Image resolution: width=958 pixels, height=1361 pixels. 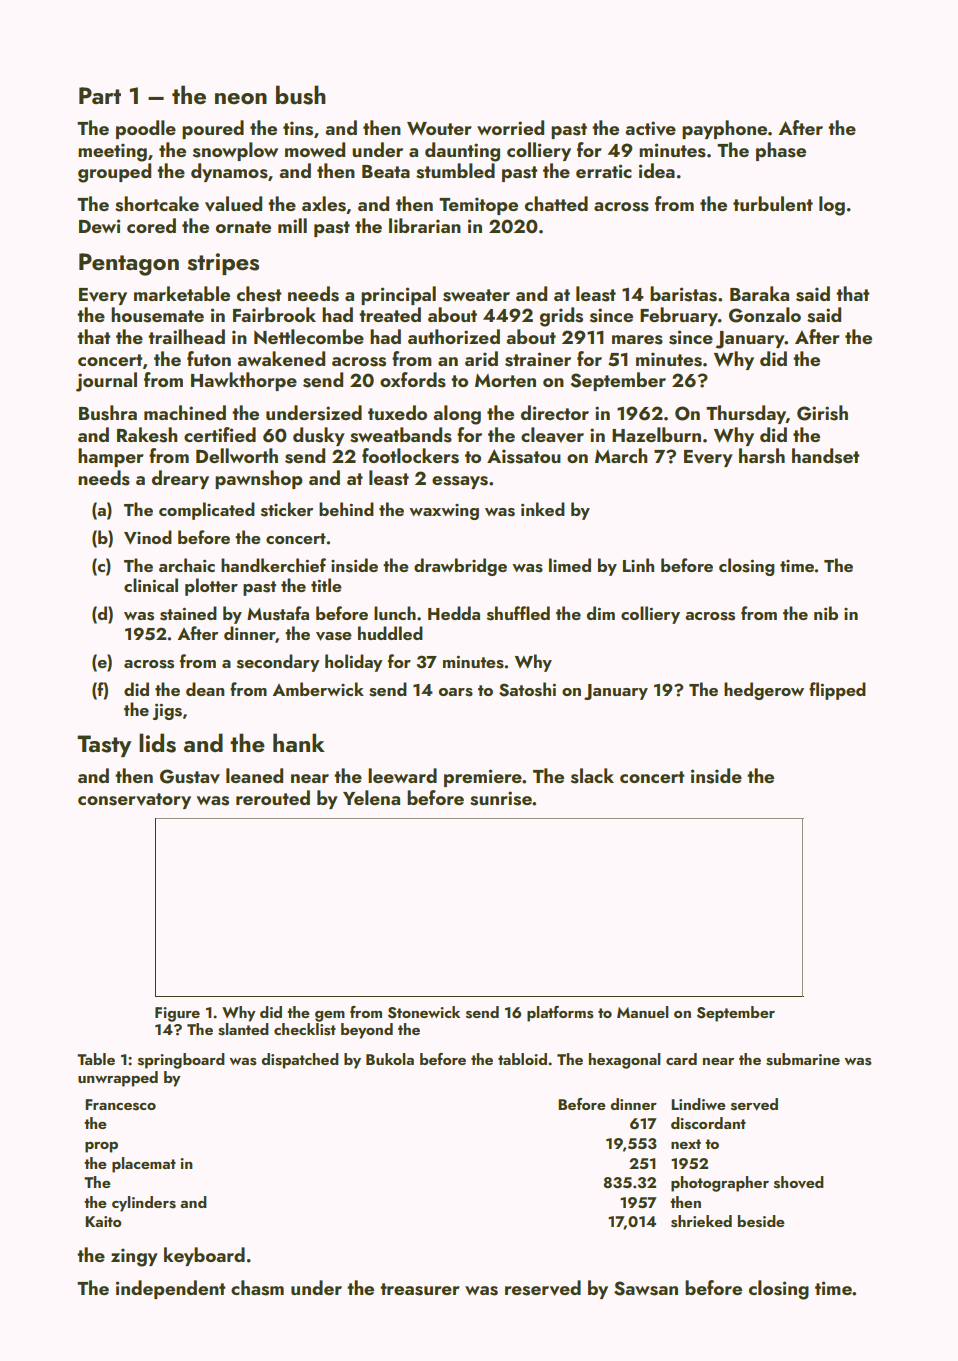 I want to click on worried, so click(x=510, y=127).
